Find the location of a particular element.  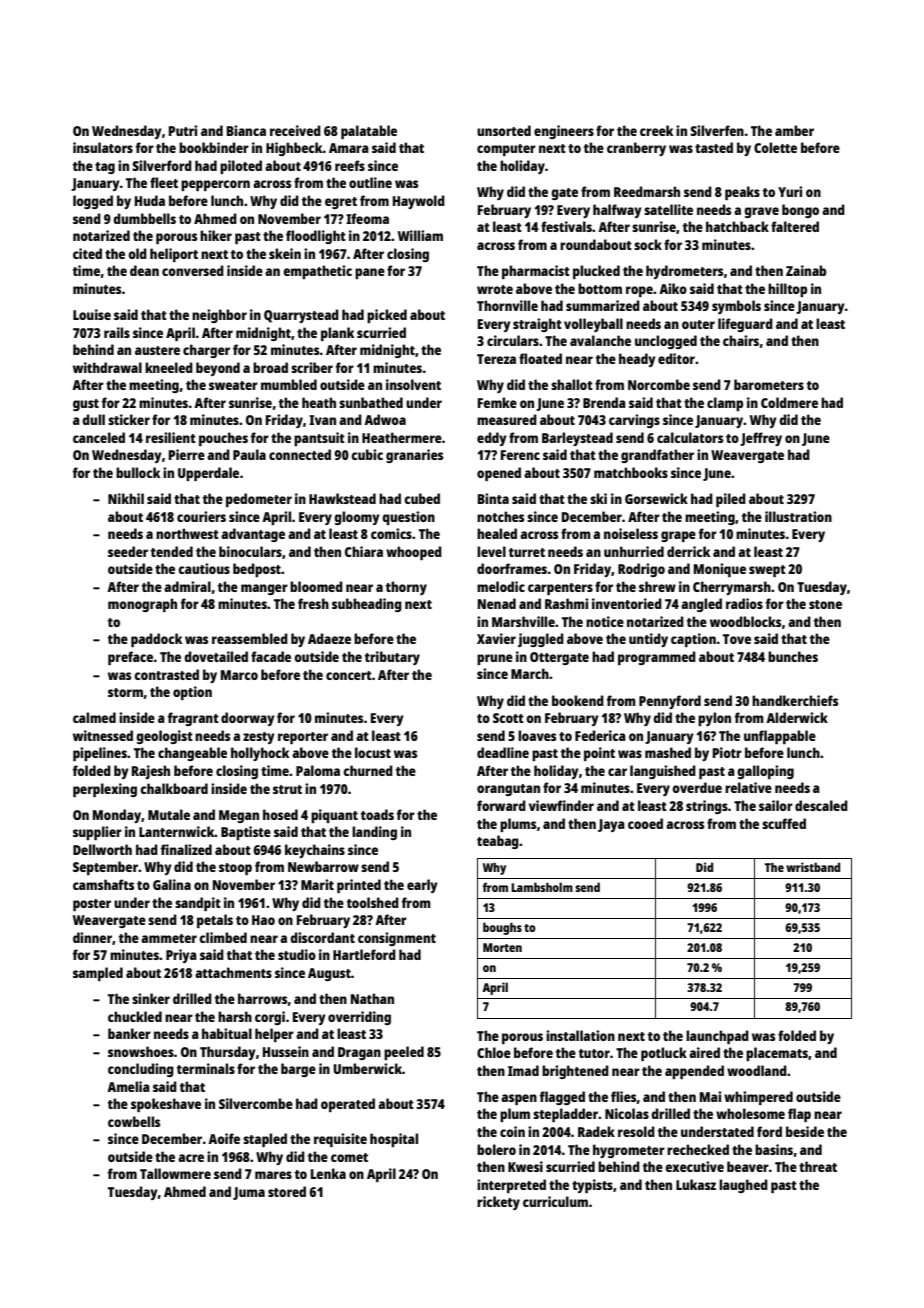

measured is located at coordinates (507, 419).
